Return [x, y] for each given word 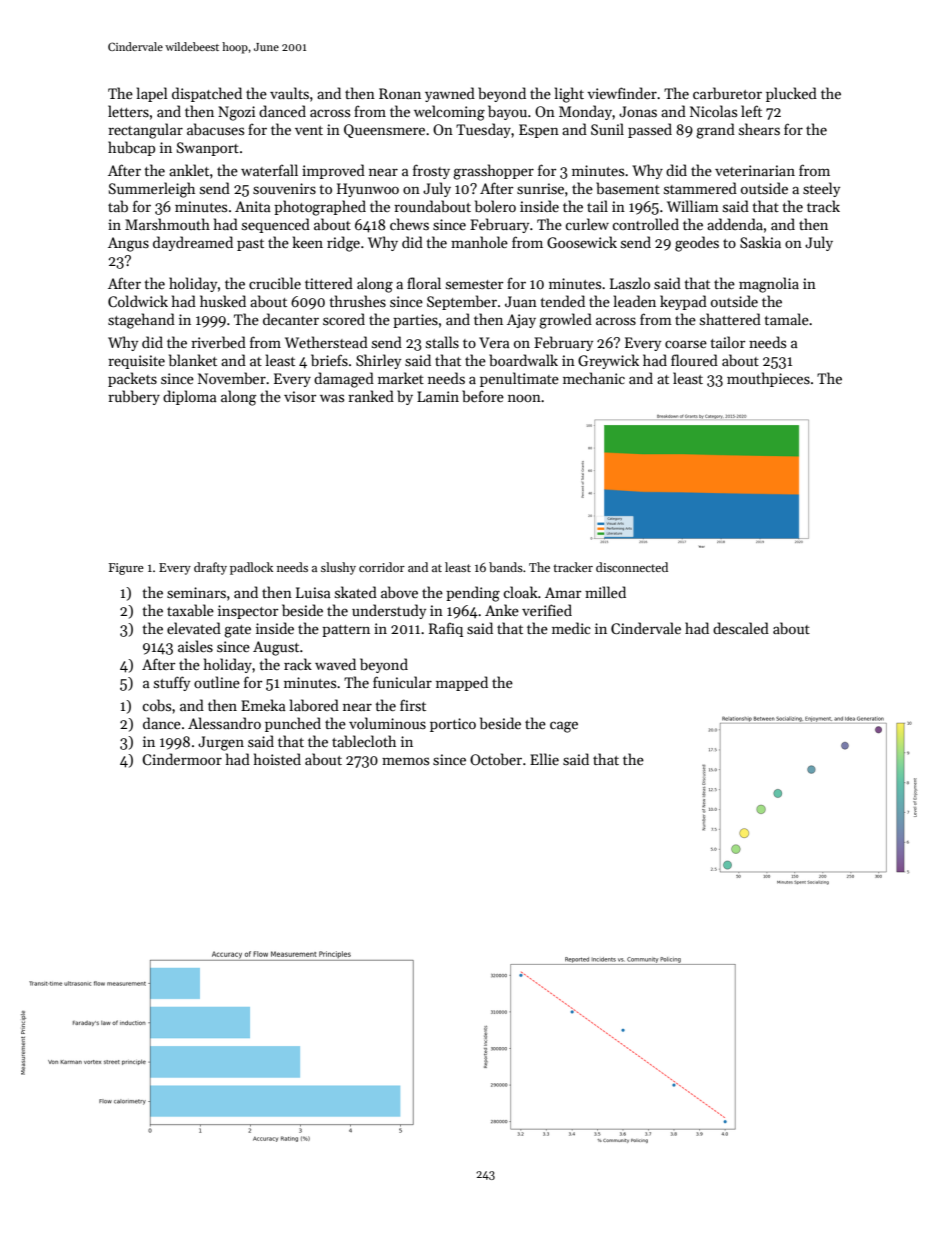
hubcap [131, 148]
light [569, 95]
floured [694, 360]
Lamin [438, 396]
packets [132, 379]
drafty [210, 568]
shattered [730, 319]
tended [562, 301]
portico [453, 725]
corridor [382, 567]
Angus [128, 244]
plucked [791, 94]
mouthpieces [768, 379]
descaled [741, 628]
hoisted [277, 759]
